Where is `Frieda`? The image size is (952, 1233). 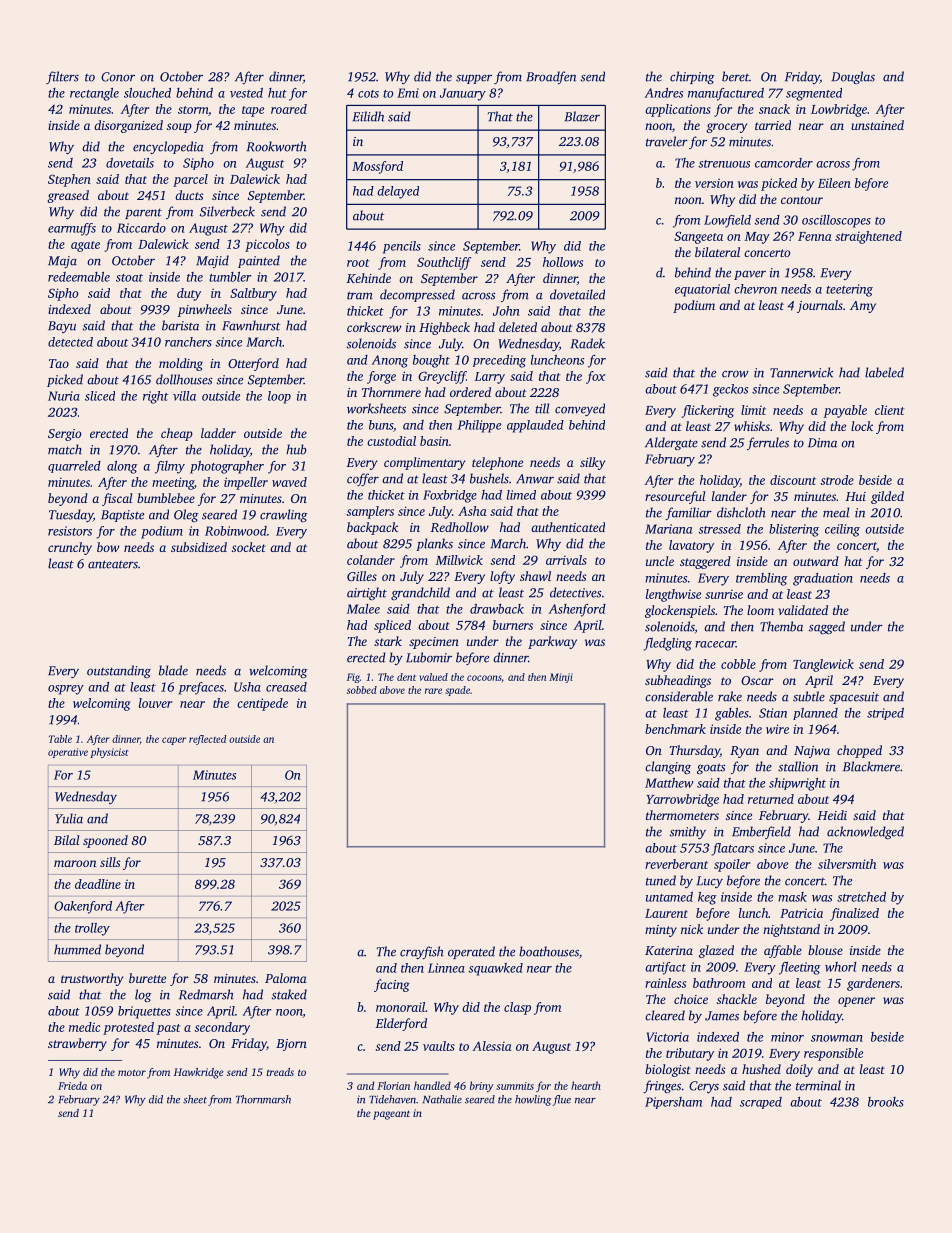
Frieda is located at coordinates (72, 1085).
